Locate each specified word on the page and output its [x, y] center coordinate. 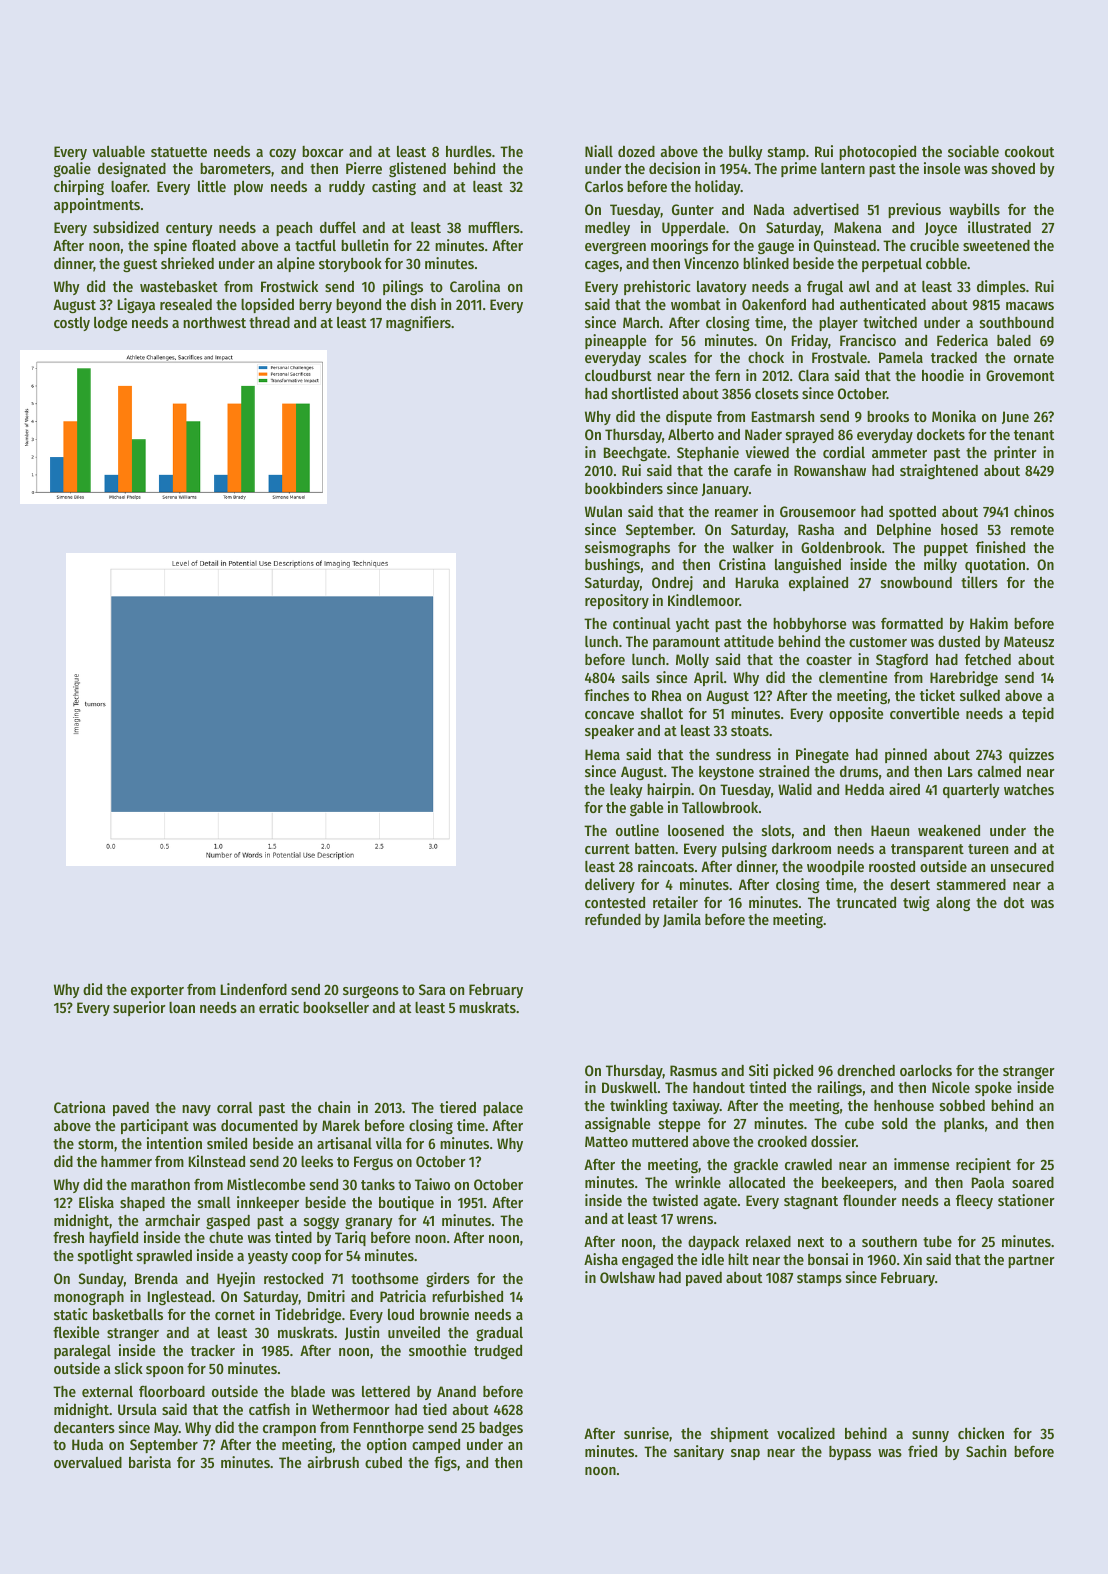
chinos [1034, 511]
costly [72, 324]
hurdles [469, 151]
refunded [613, 919]
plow [248, 187]
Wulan [603, 511]
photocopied [877, 152]
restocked [293, 1278]
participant [155, 1126]
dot [1014, 902]
